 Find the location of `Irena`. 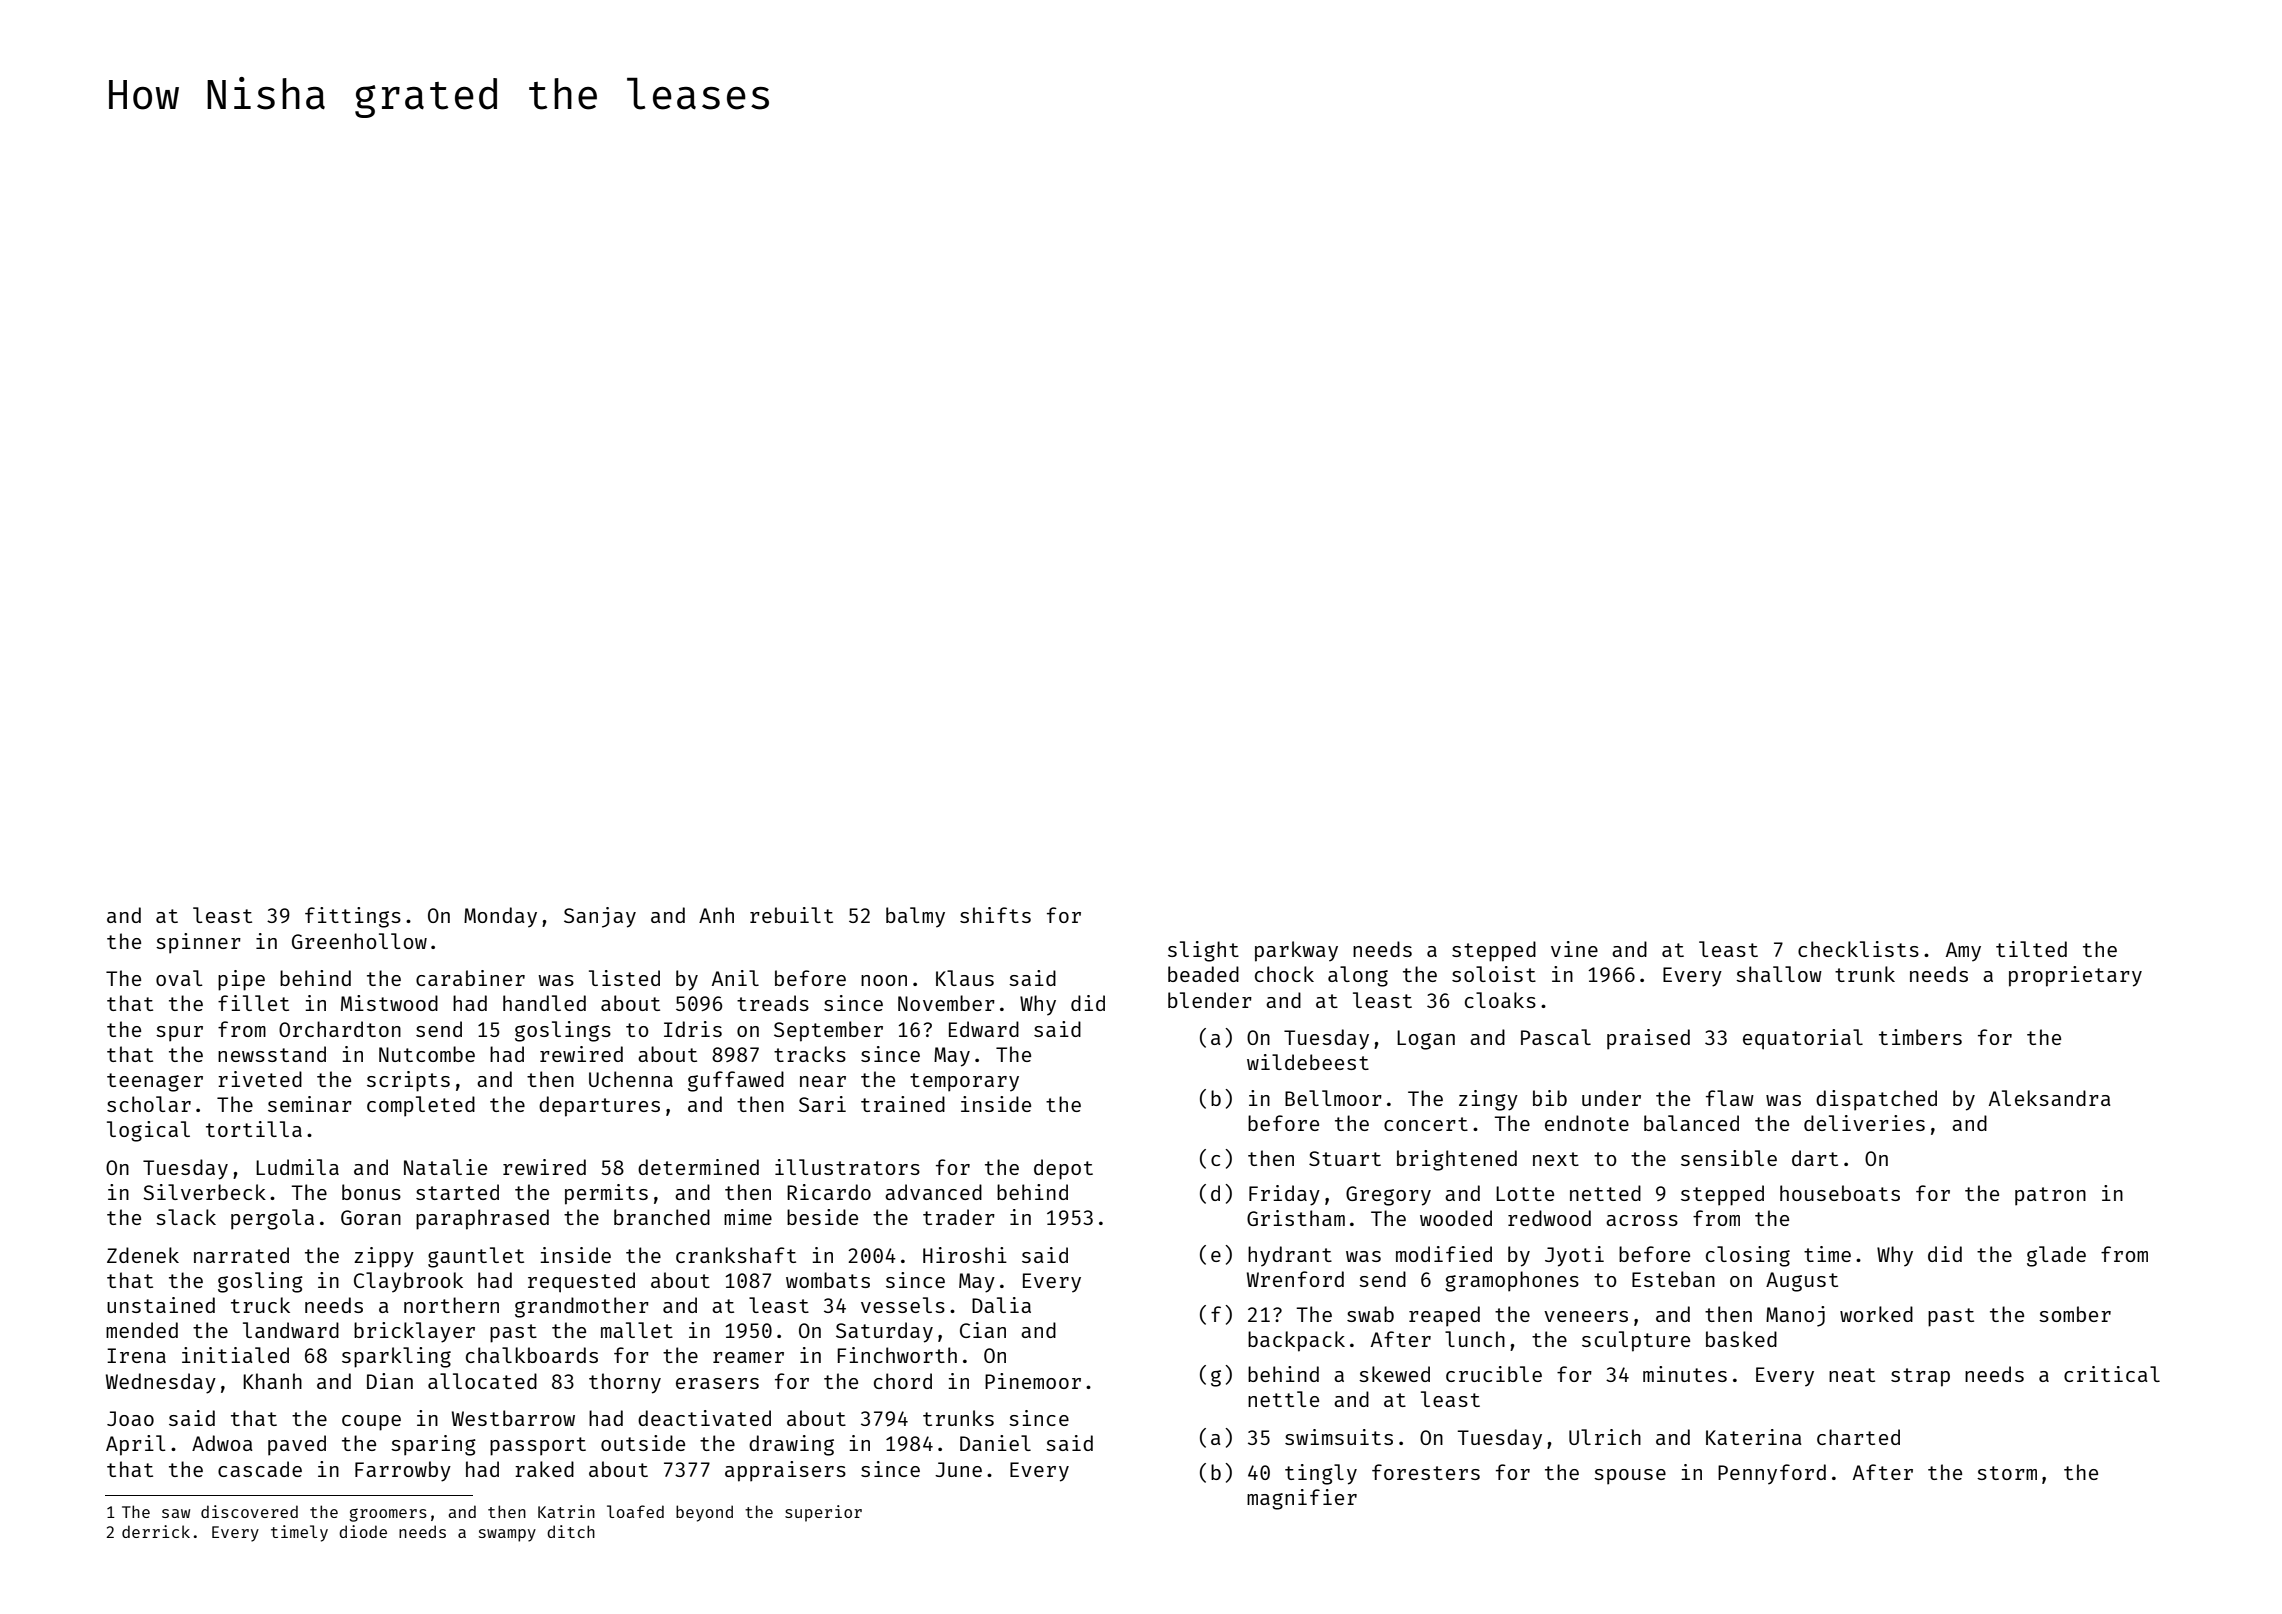

Irena is located at coordinates (136, 1355).
